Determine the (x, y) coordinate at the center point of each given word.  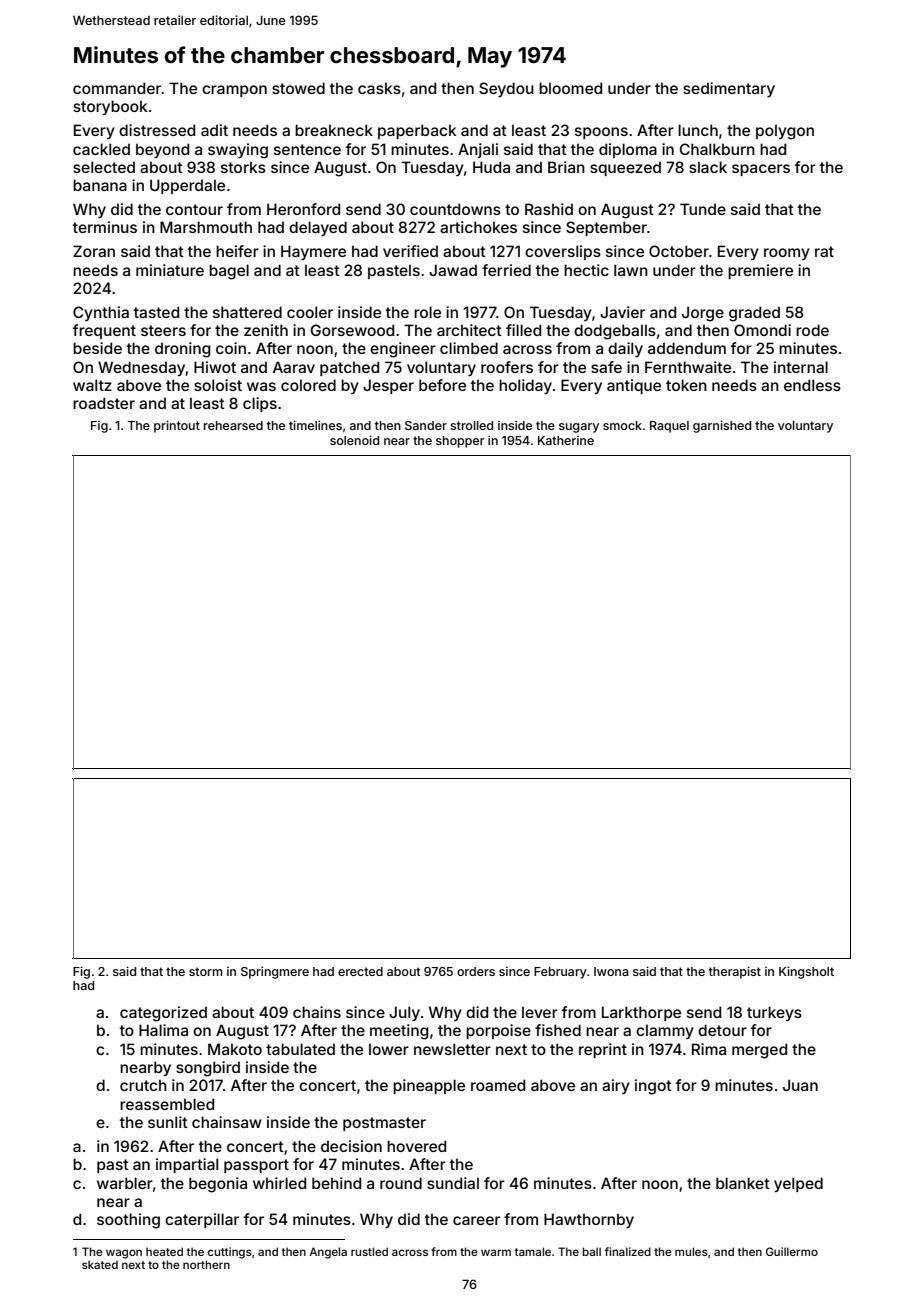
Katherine (566, 440)
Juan (800, 1085)
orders (476, 971)
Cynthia (101, 313)
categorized (163, 1014)
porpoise (498, 1031)
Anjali (478, 150)
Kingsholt (806, 972)
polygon (785, 132)
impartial (187, 1165)
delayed (318, 228)
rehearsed (233, 425)
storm (205, 971)
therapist (735, 972)
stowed (298, 88)
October (679, 251)
